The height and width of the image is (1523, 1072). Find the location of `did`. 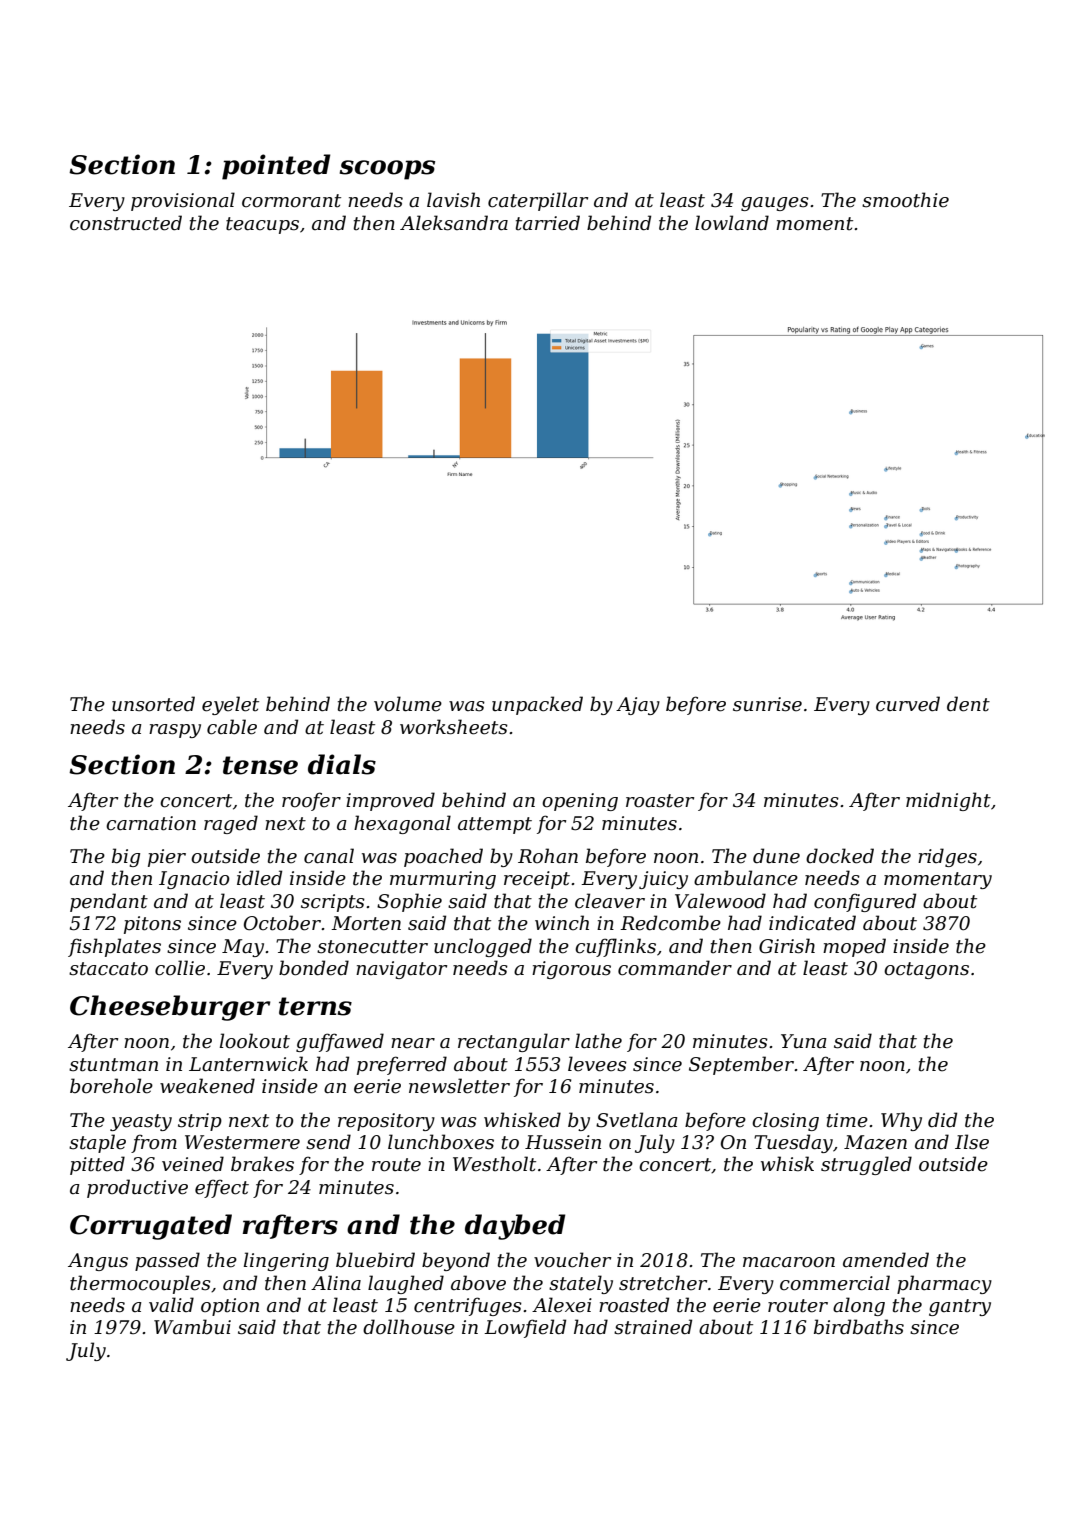

did is located at coordinates (942, 1120).
